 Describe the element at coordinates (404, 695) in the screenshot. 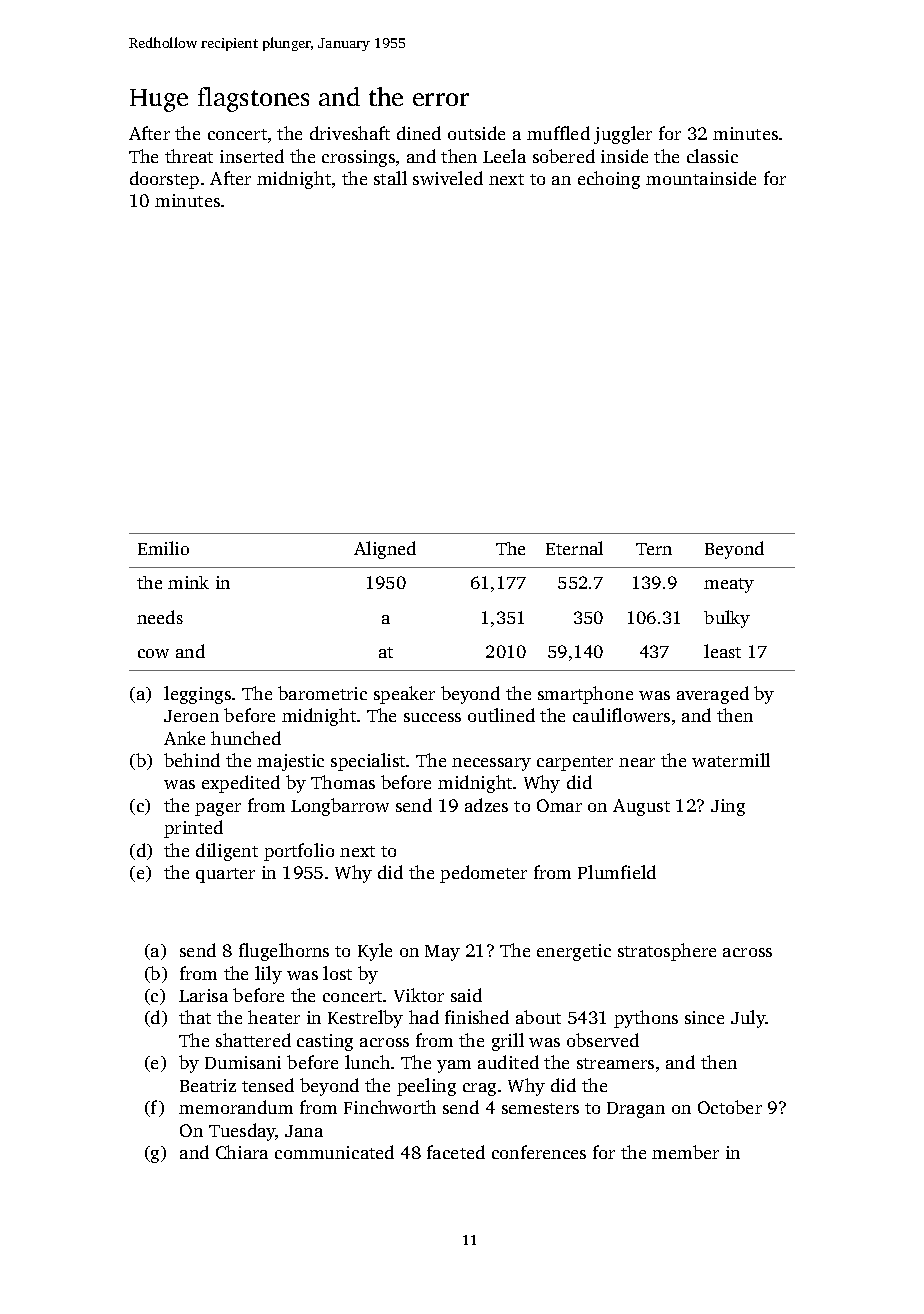

I see `speaker` at that location.
